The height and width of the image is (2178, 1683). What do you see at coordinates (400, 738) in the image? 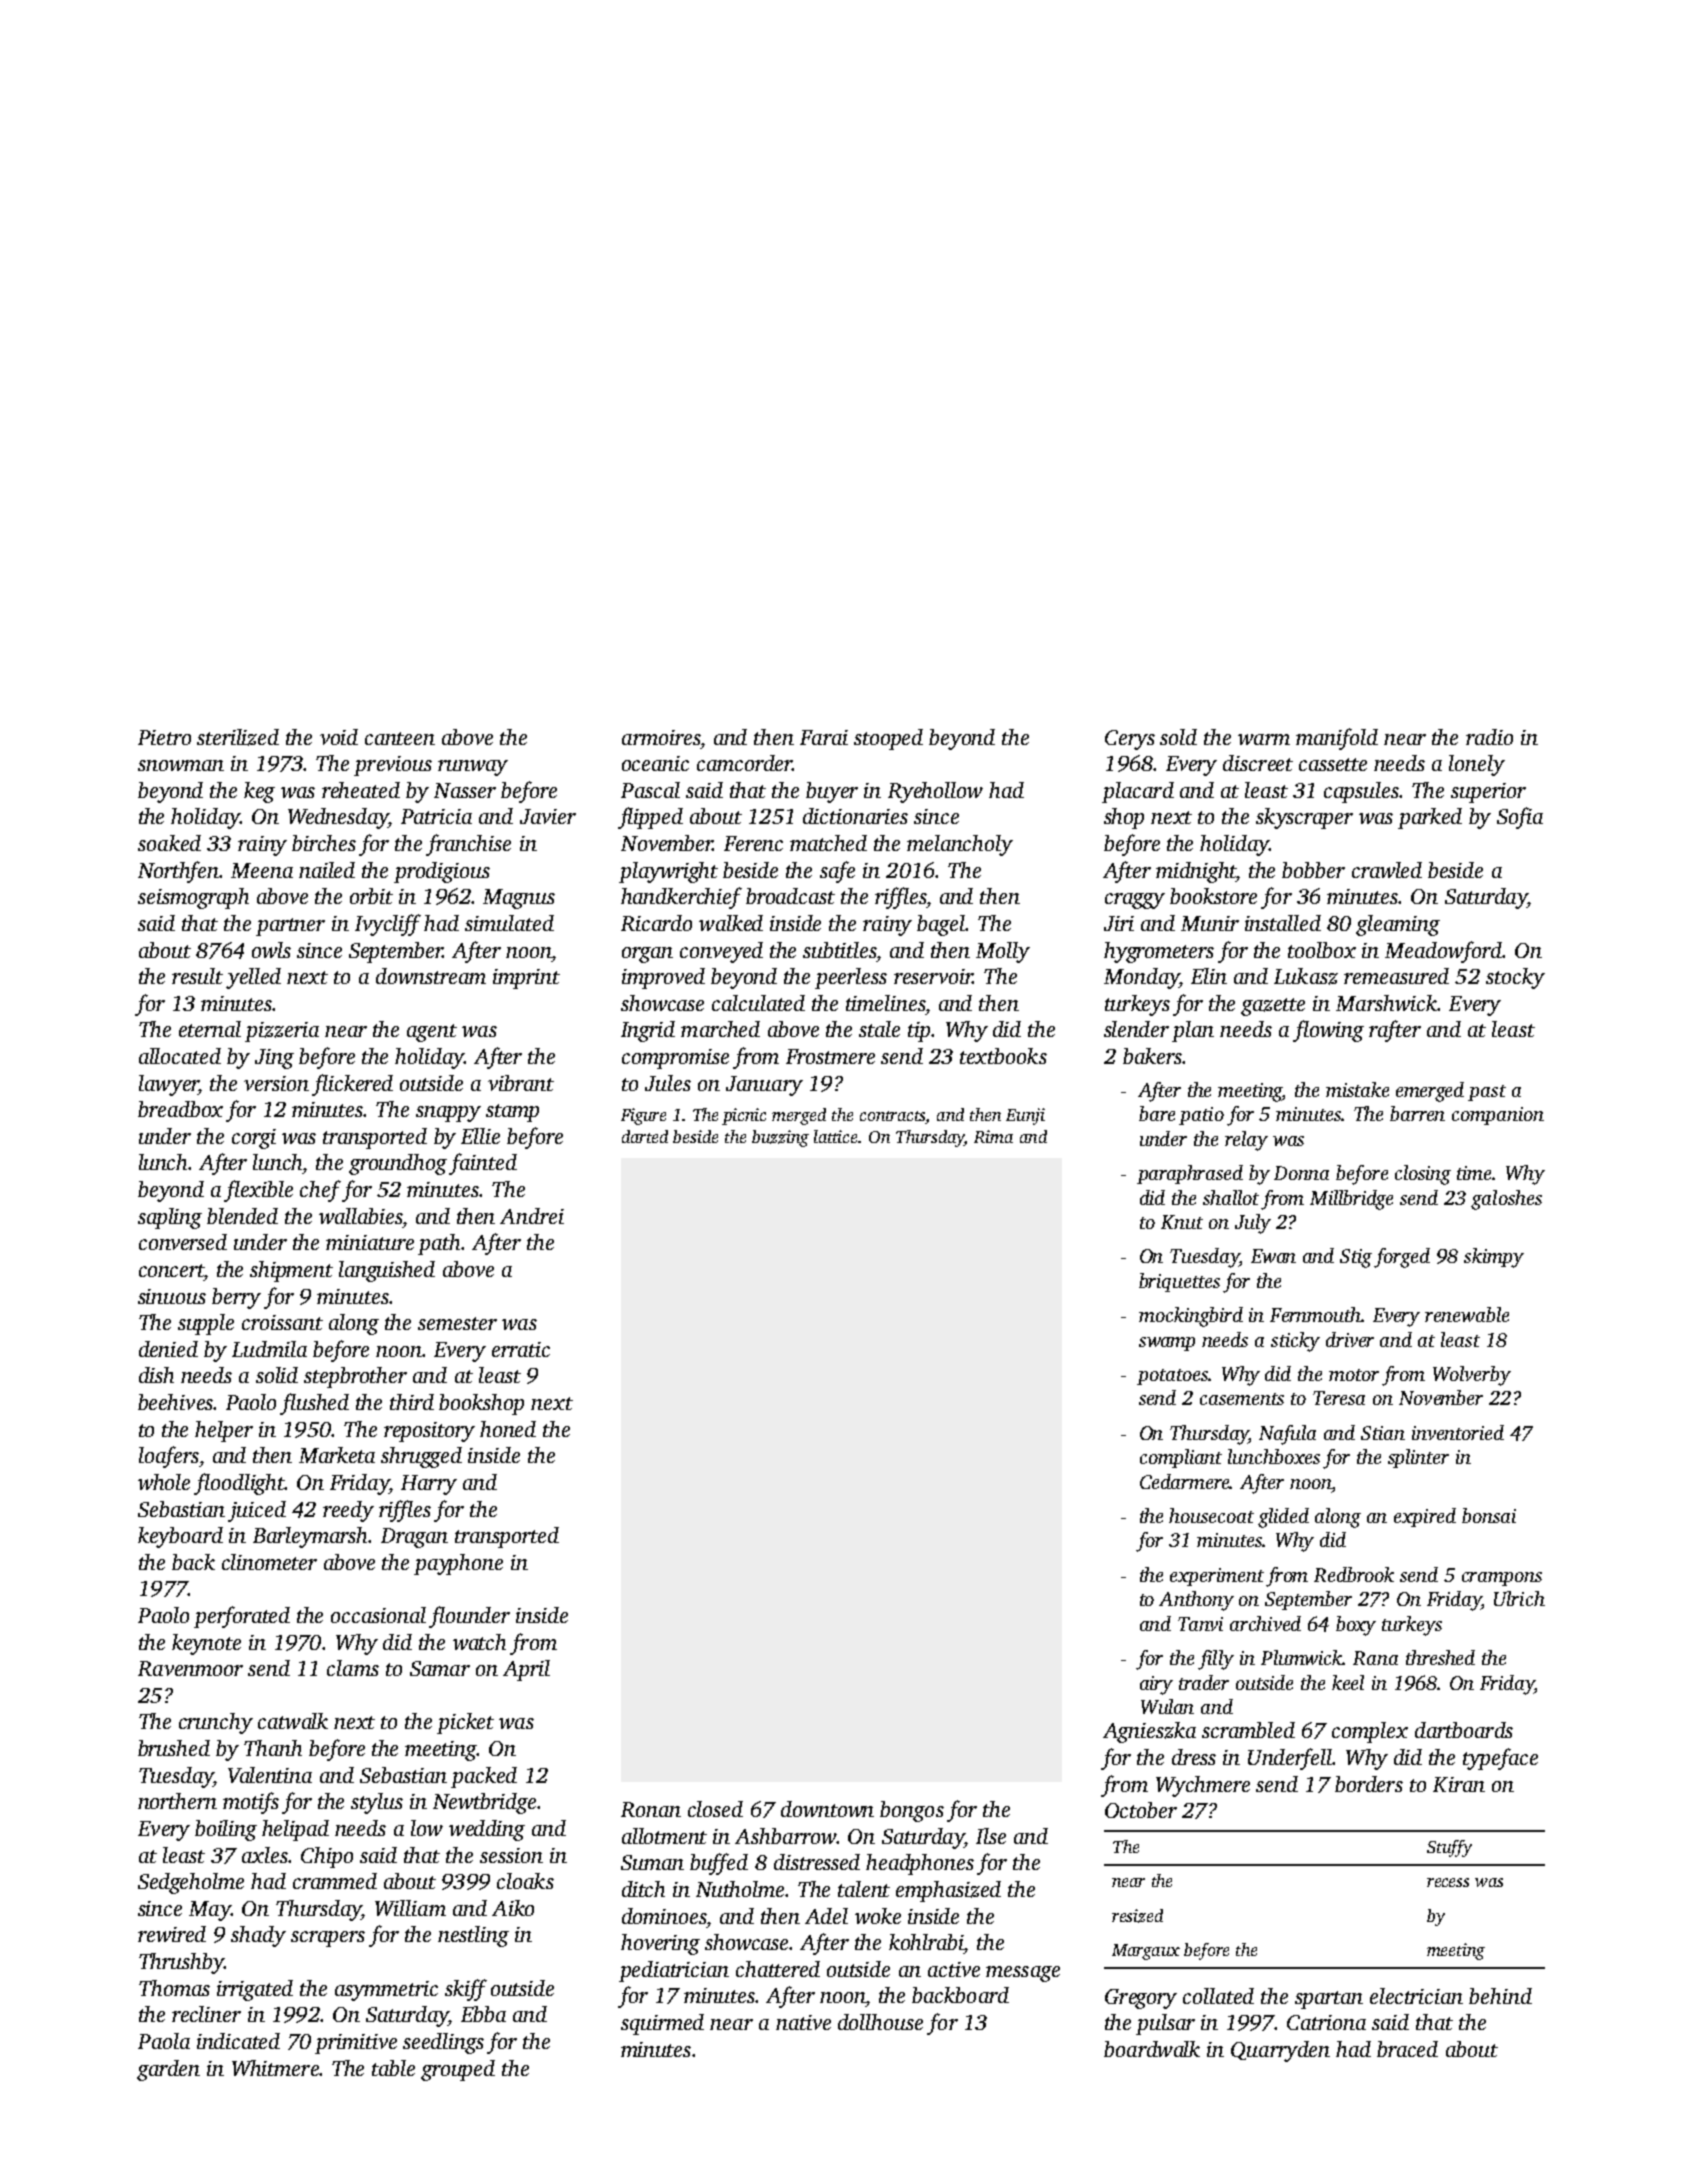
I see `canteen` at bounding box center [400, 738].
